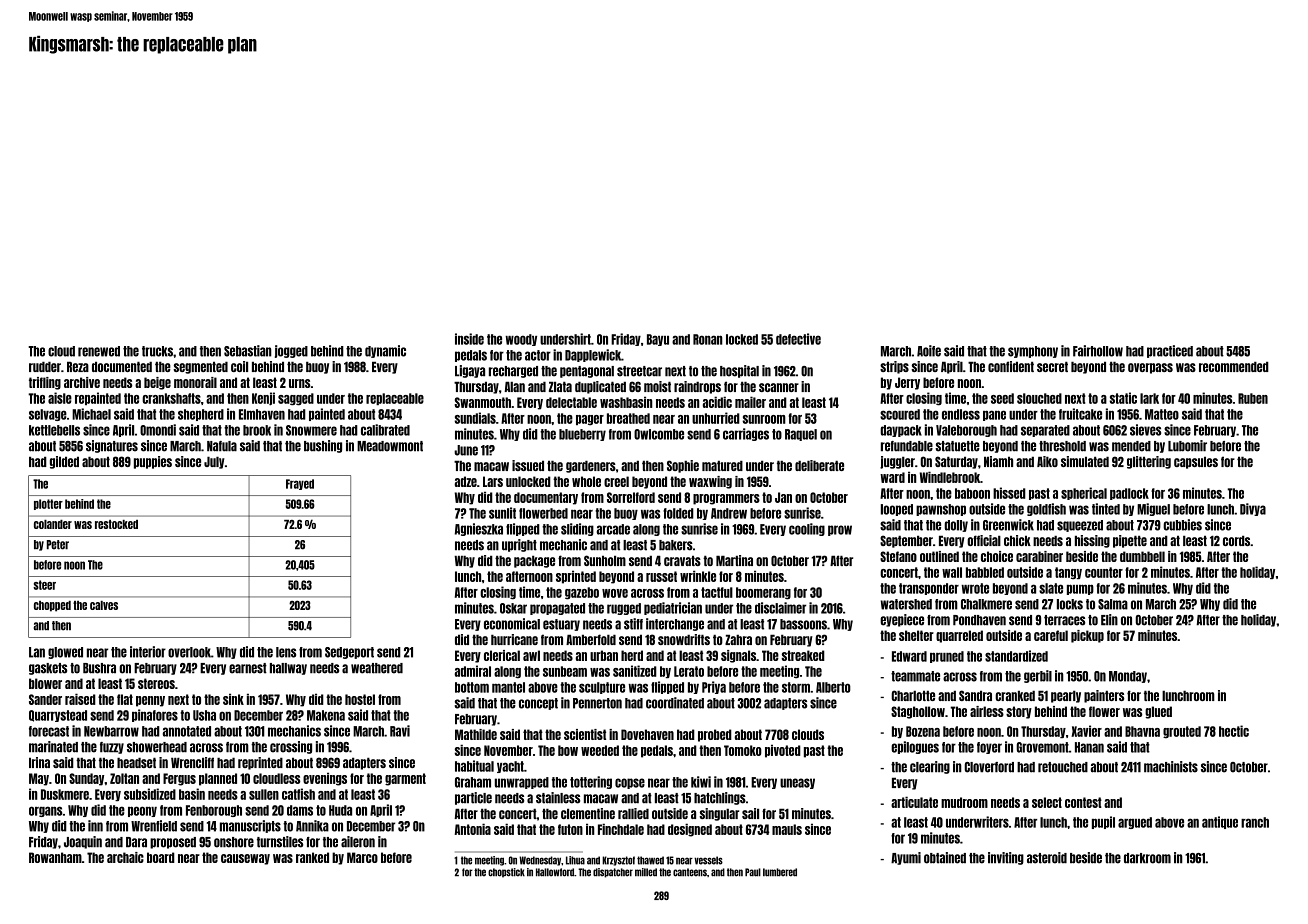 The image size is (1308, 924). What do you see at coordinates (1113, 604) in the screenshot?
I see `Salma` at bounding box center [1113, 604].
